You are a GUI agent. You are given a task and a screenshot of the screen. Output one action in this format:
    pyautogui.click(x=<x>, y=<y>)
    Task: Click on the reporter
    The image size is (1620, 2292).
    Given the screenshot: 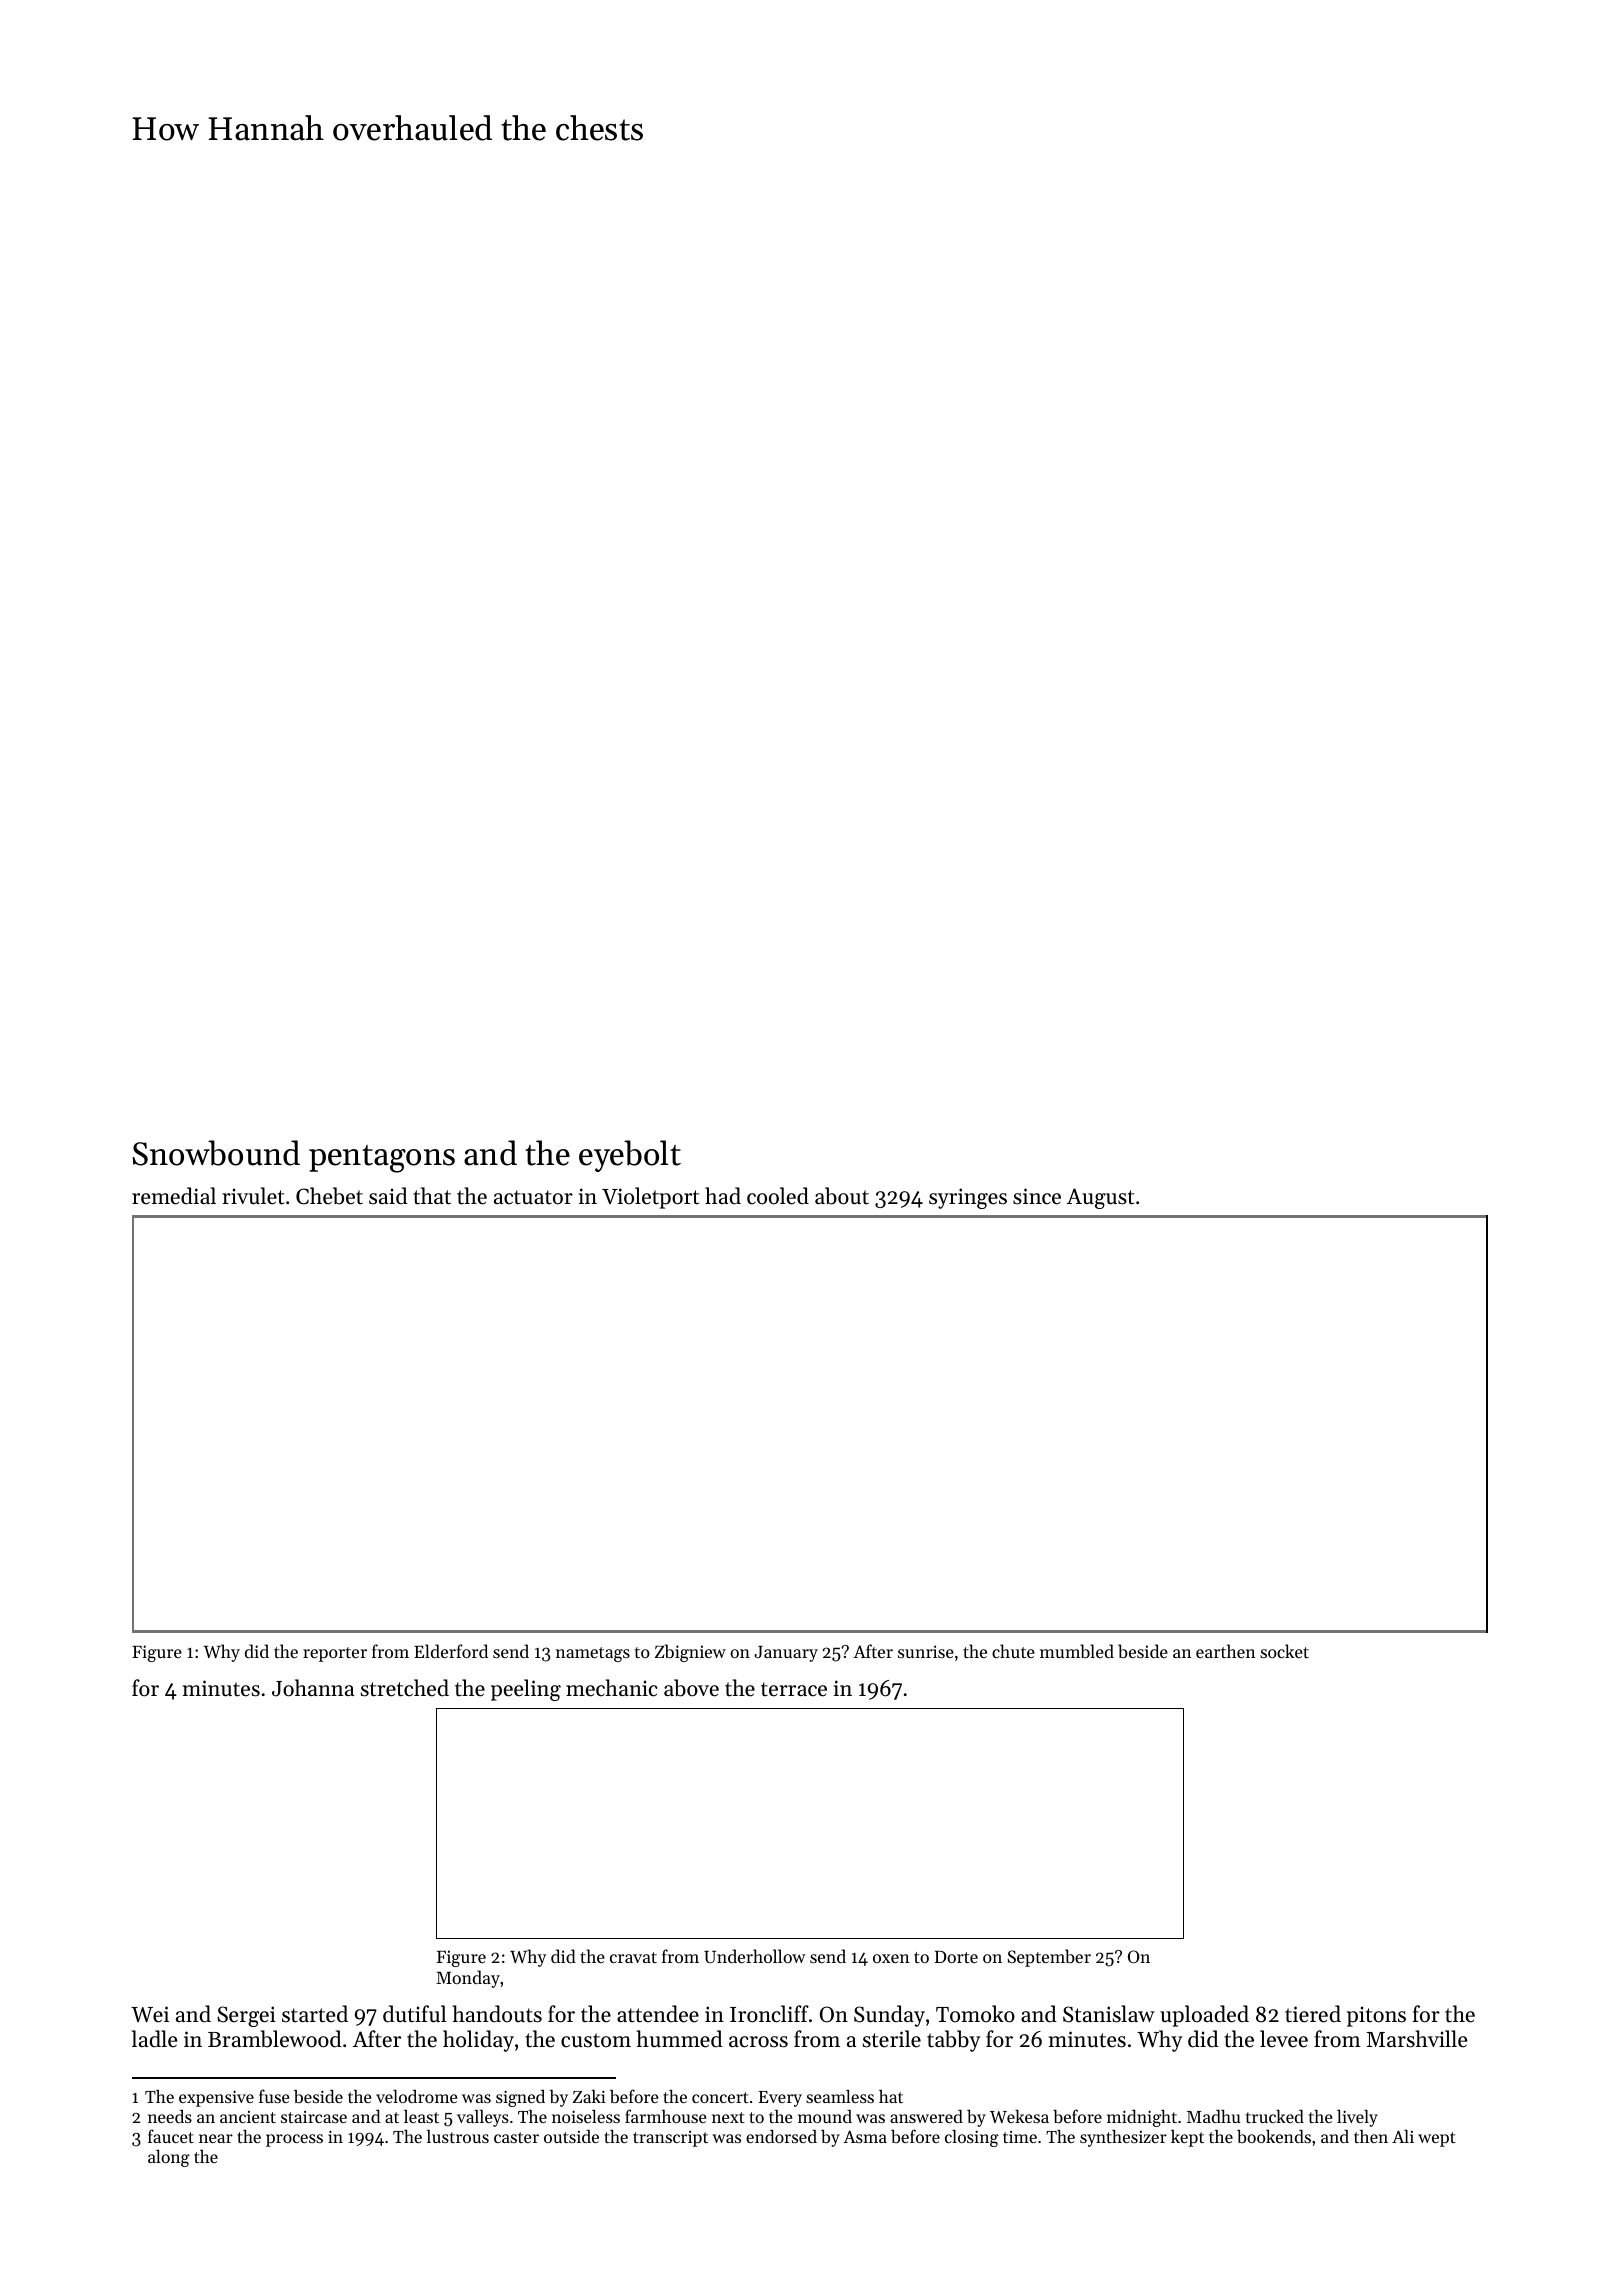 What is the action you would take?
    pyautogui.click(x=335, y=1654)
